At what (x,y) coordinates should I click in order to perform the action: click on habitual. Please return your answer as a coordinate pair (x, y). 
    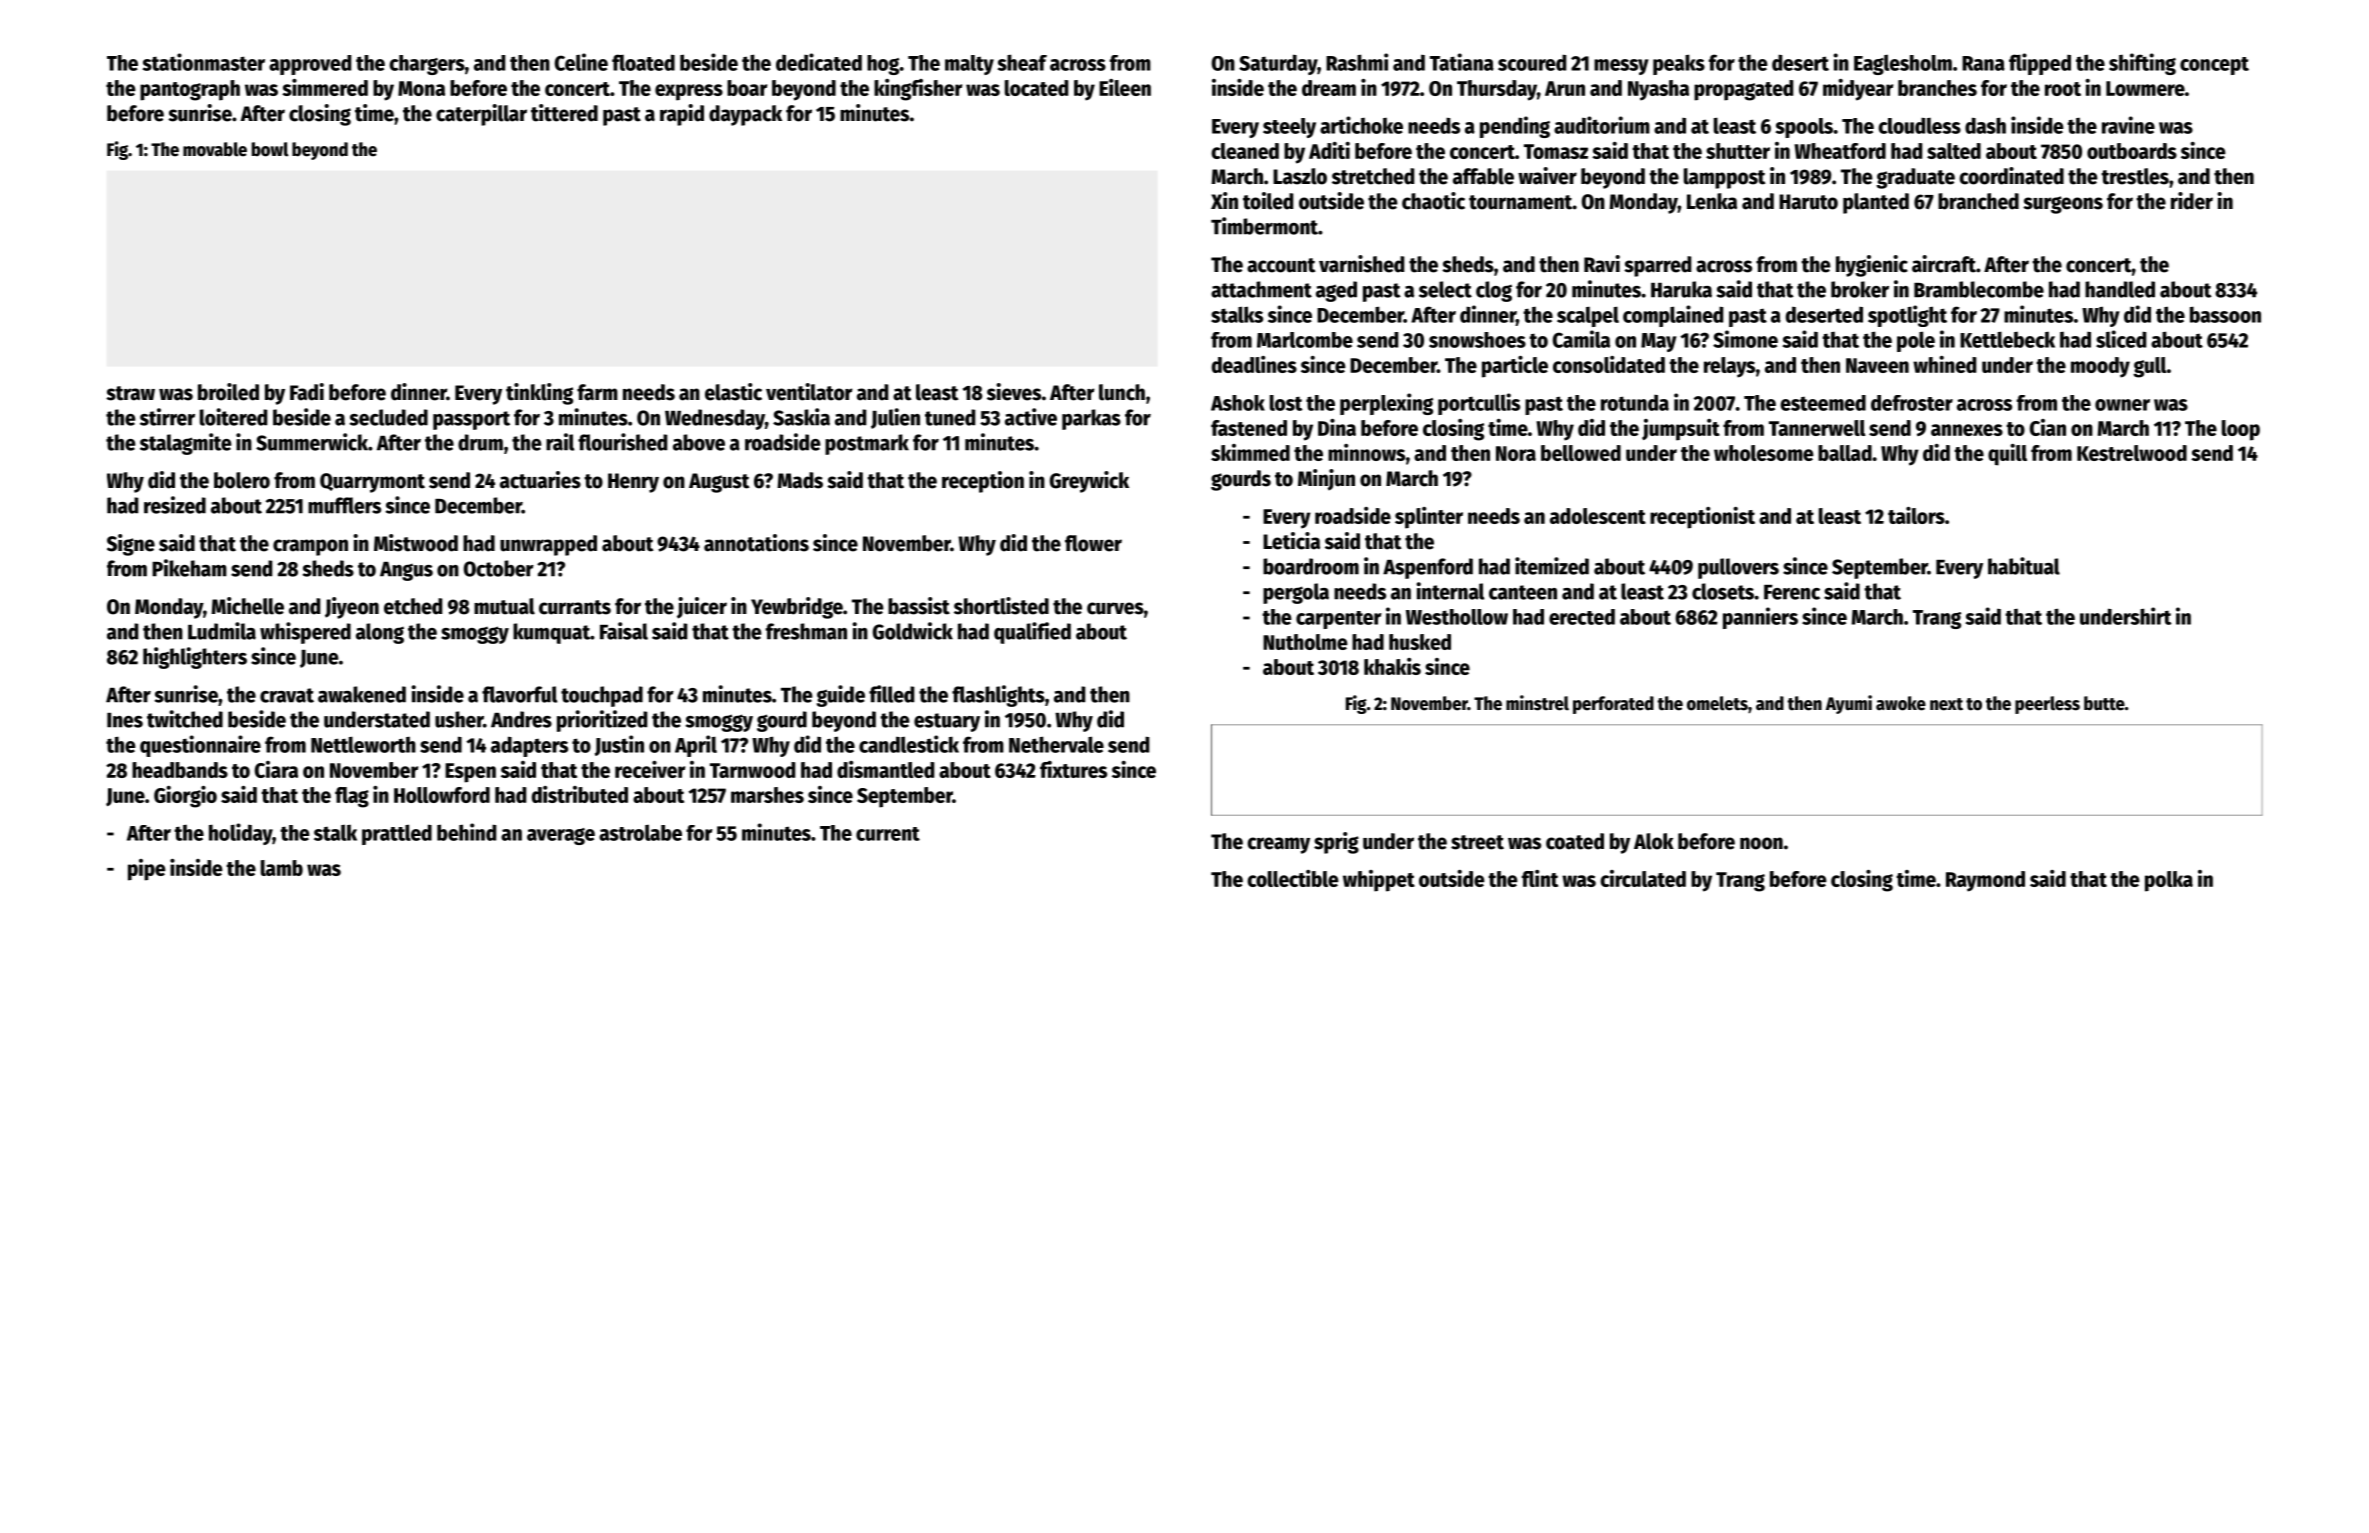
    Looking at the image, I should click on (2024, 566).
